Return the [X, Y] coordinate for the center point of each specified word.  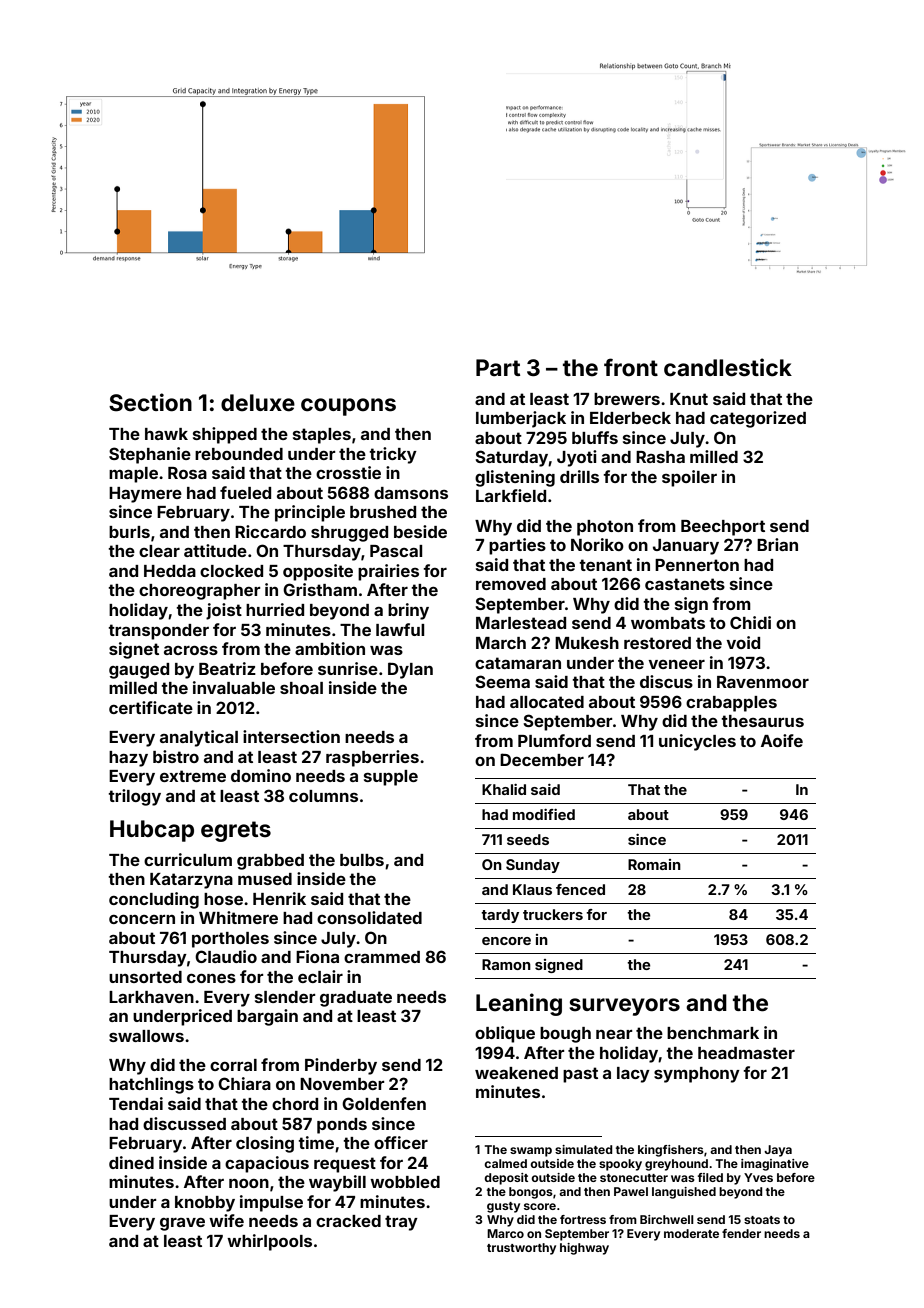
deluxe [258, 403]
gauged [139, 671]
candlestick [728, 367]
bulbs [362, 860]
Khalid [504, 789]
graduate [356, 999]
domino [261, 775]
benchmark [713, 1033]
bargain [267, 1017]
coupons [348, 407]
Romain [654, 864]
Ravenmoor [763, 682]
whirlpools [269, 1242]
